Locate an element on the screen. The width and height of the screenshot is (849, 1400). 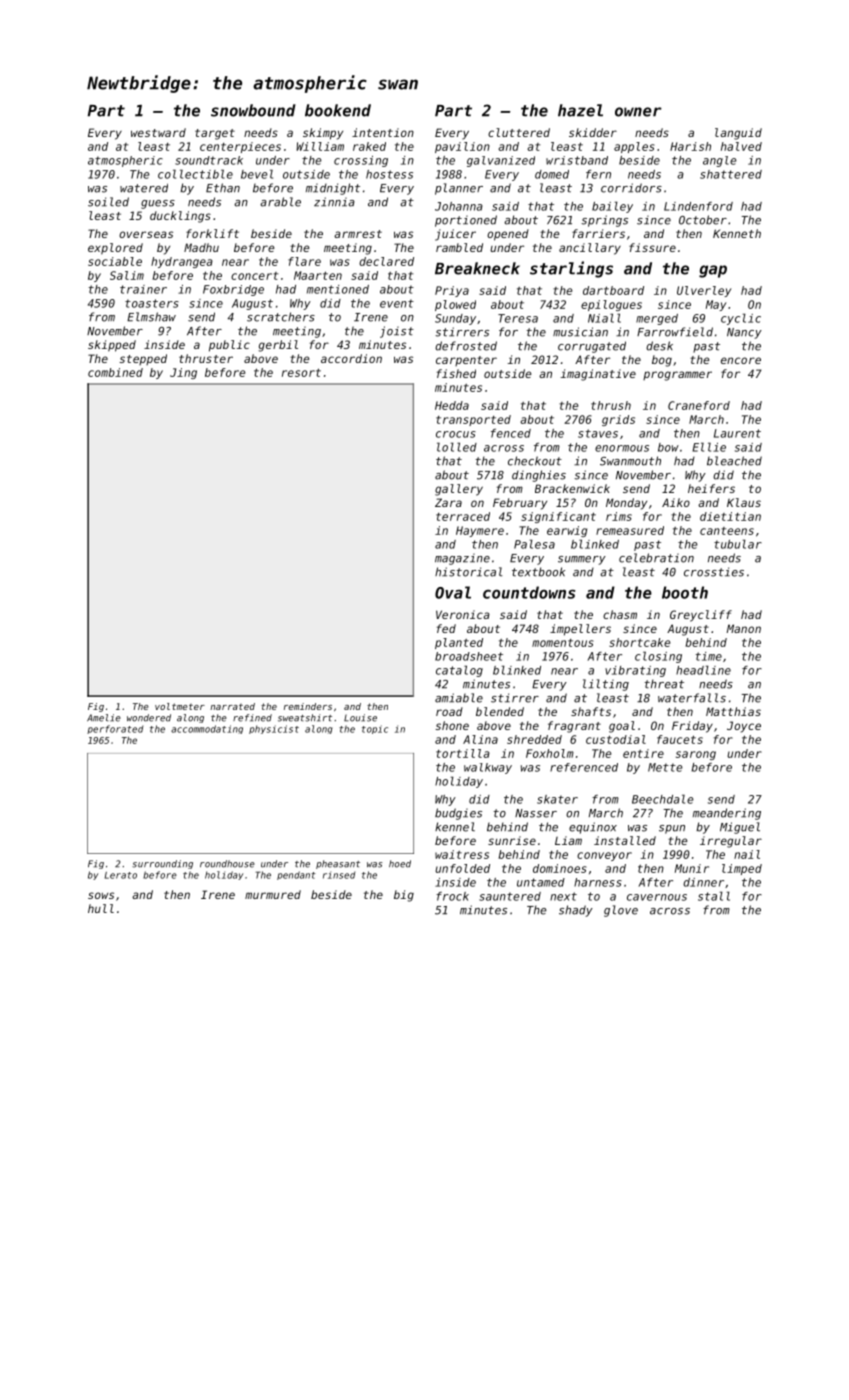
pavilion is located at coordinates (462, 147).
